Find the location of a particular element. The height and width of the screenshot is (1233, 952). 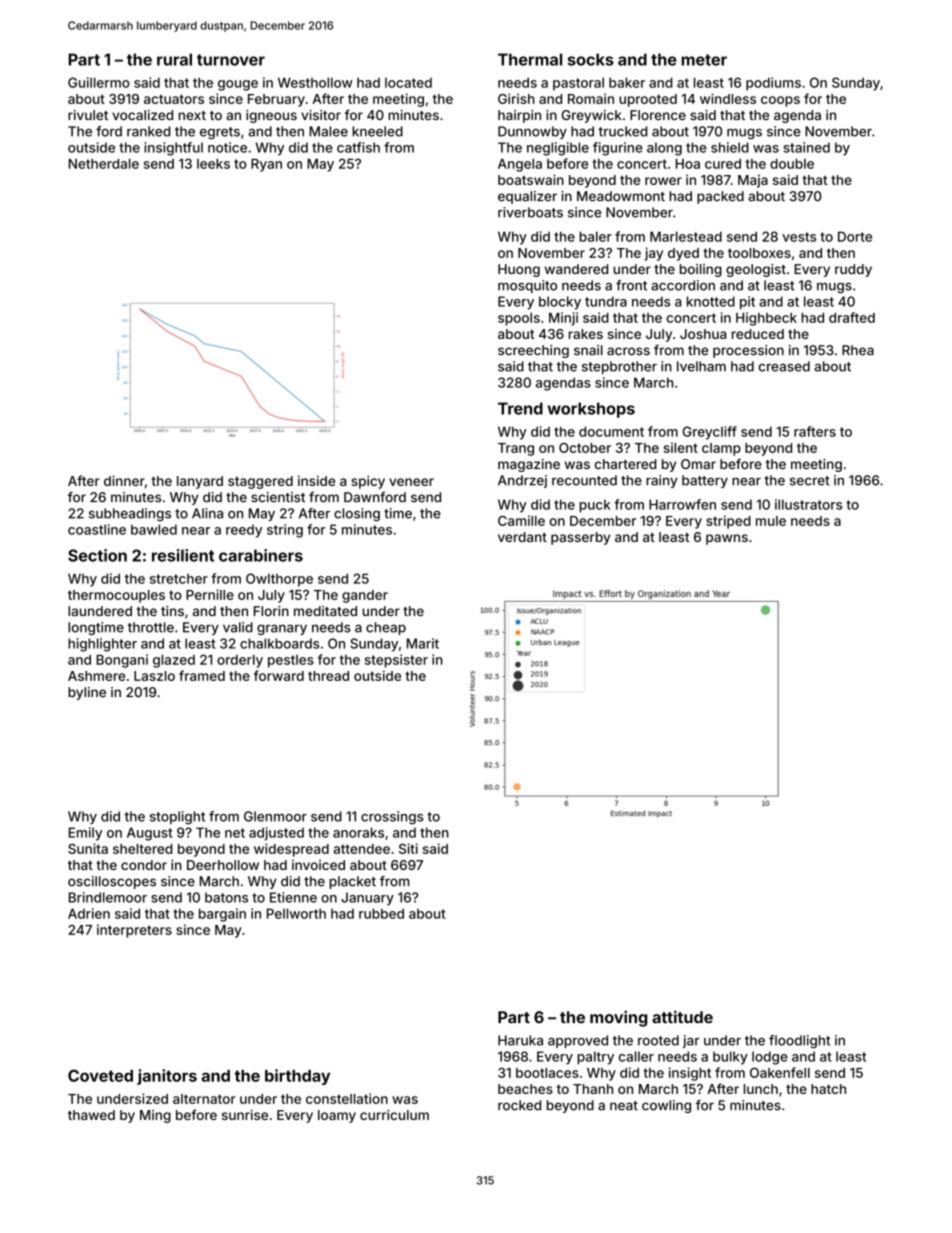

verdant is located at coordinates (522, 537).
